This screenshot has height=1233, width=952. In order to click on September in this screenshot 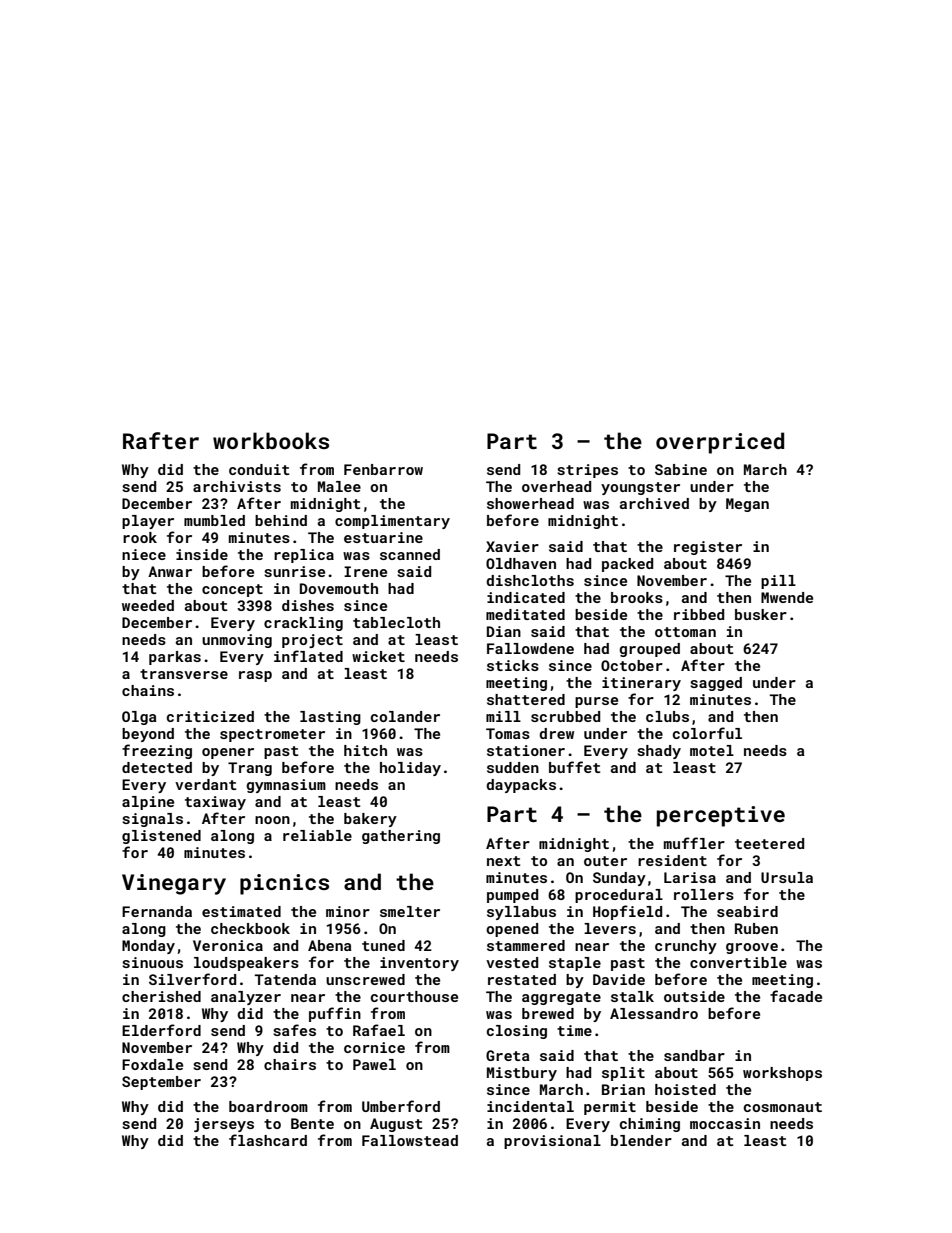, I will do `click(161, 1083)`.
